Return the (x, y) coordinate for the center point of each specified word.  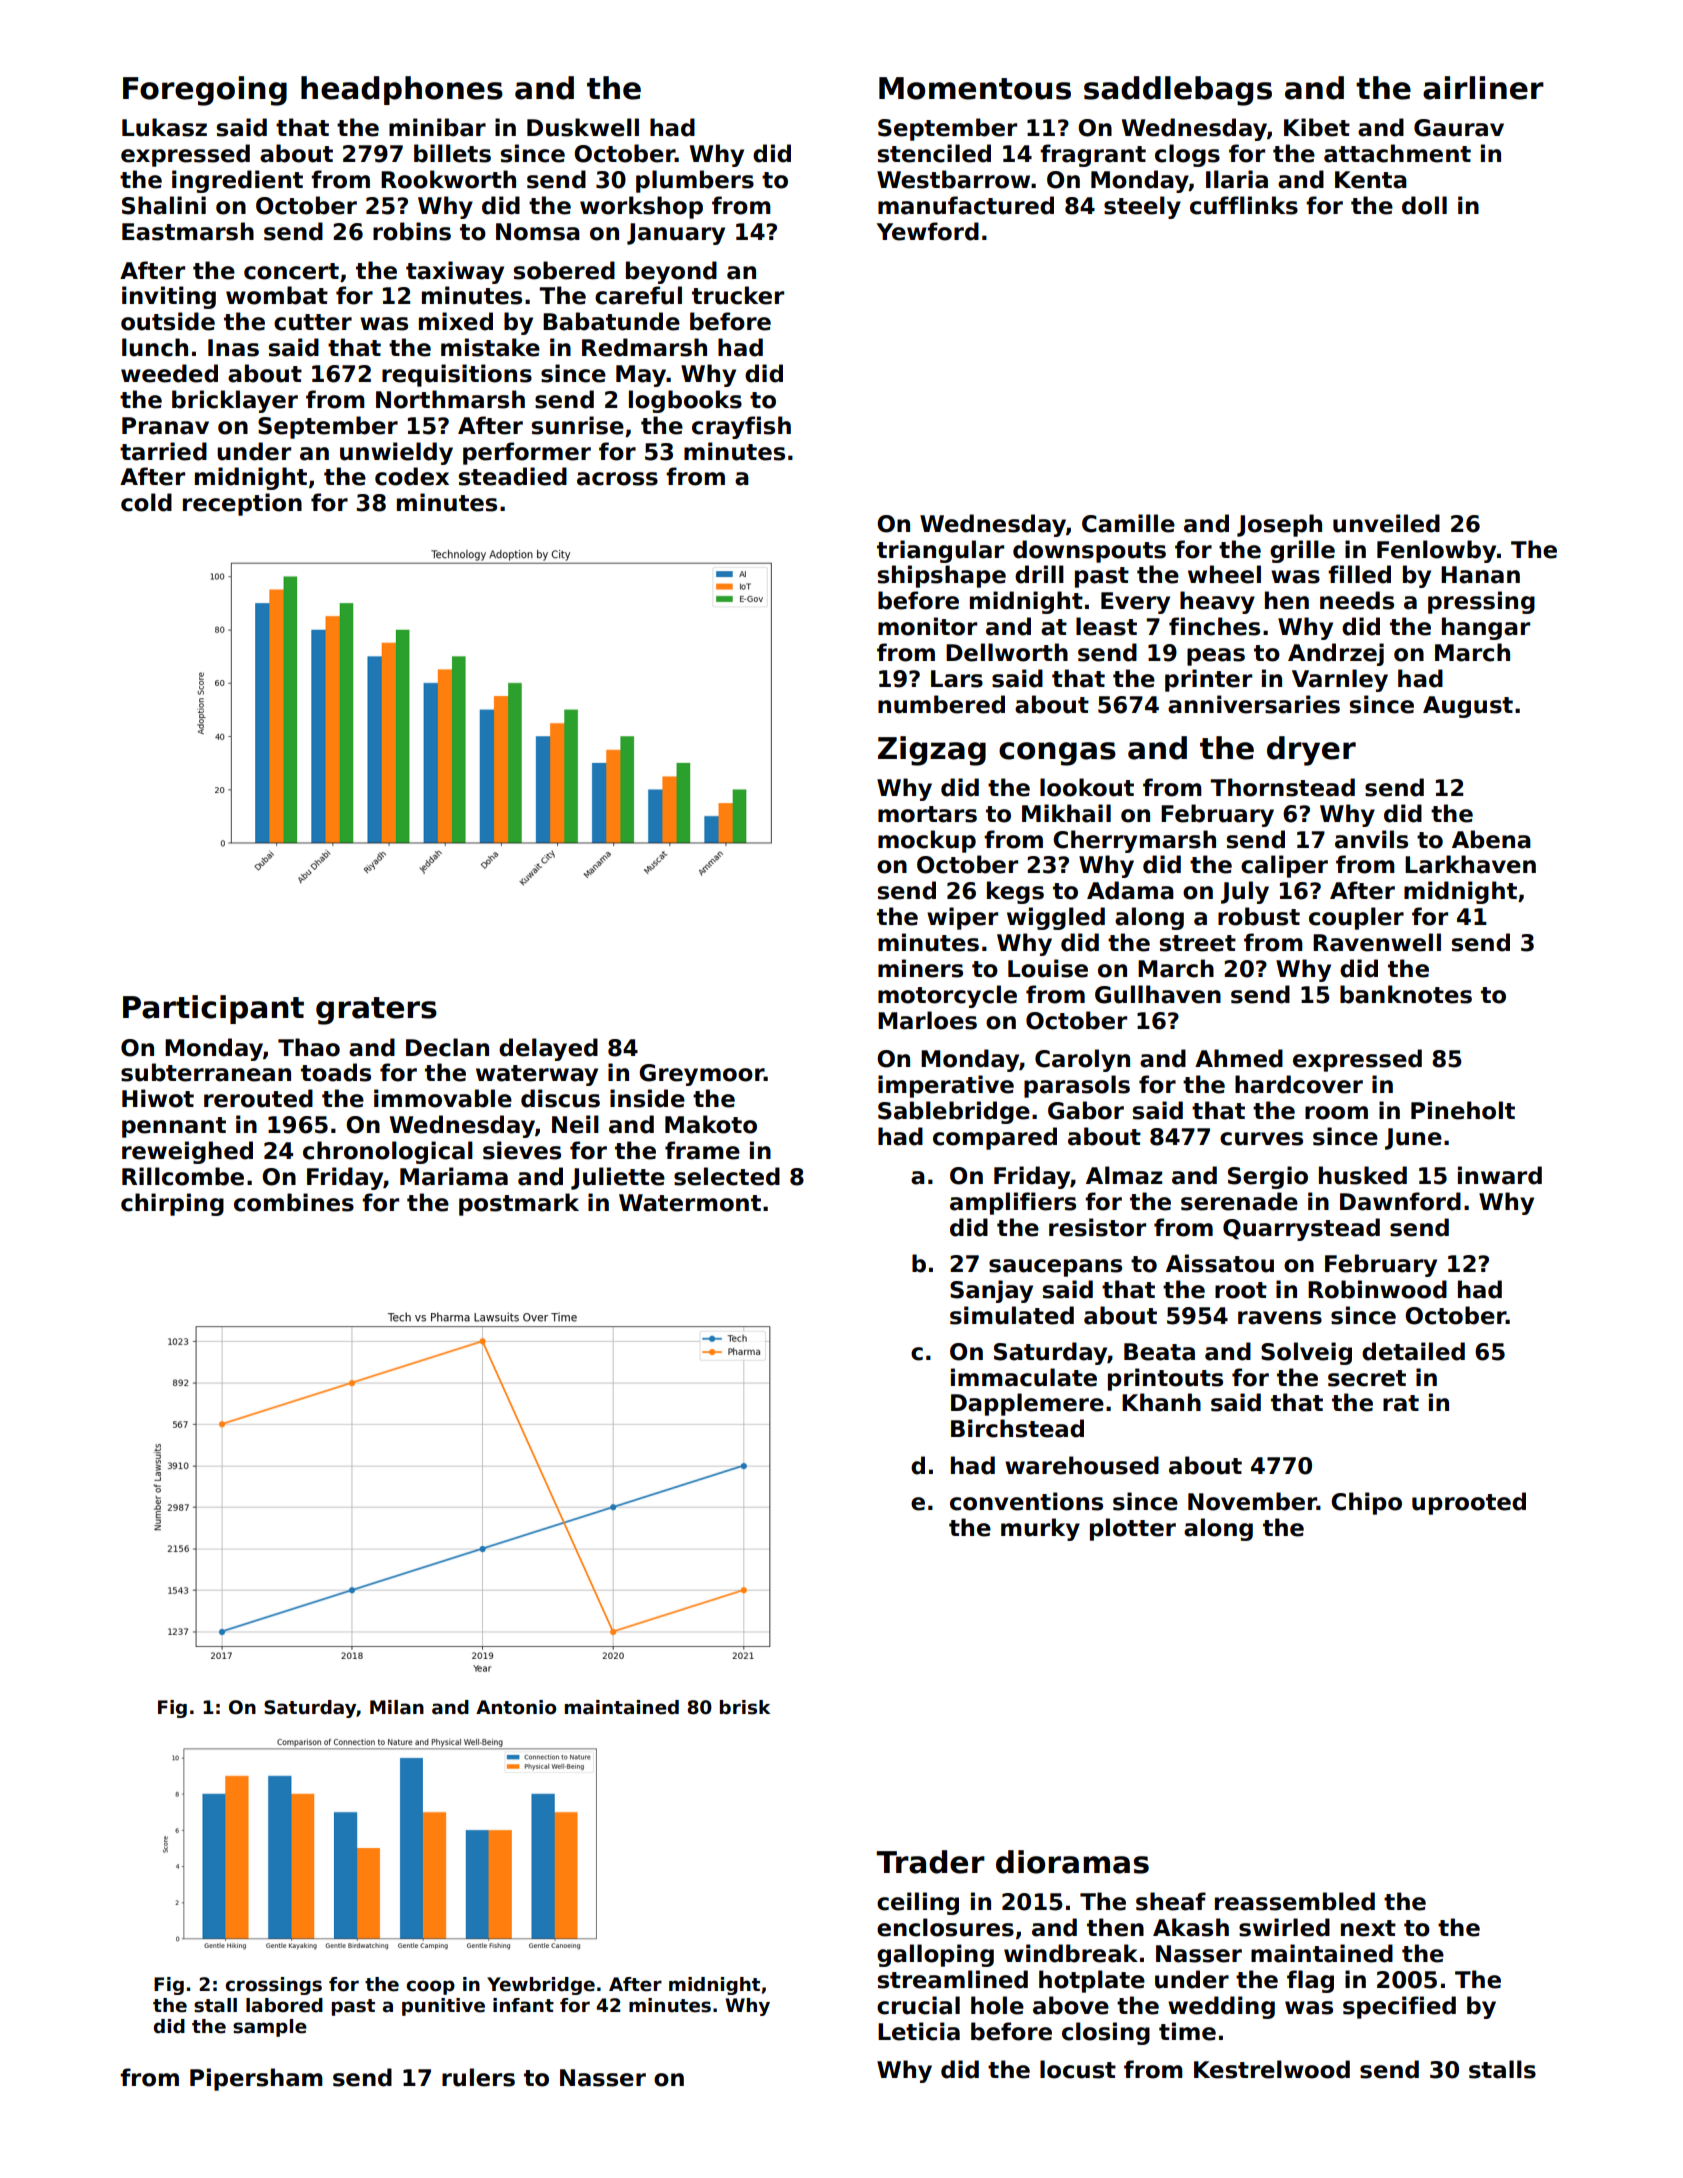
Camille (1128, 523)
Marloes (927, 1020)
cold (146, 502)
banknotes (1406, 994)
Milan (397, 1707)
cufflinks (1244, 205)
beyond (671, 272)
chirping (172, 1204)
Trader (930, 1862)
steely (1142, 207)
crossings (273, 1986)
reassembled (1295, 1901)
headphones (402, 90)
